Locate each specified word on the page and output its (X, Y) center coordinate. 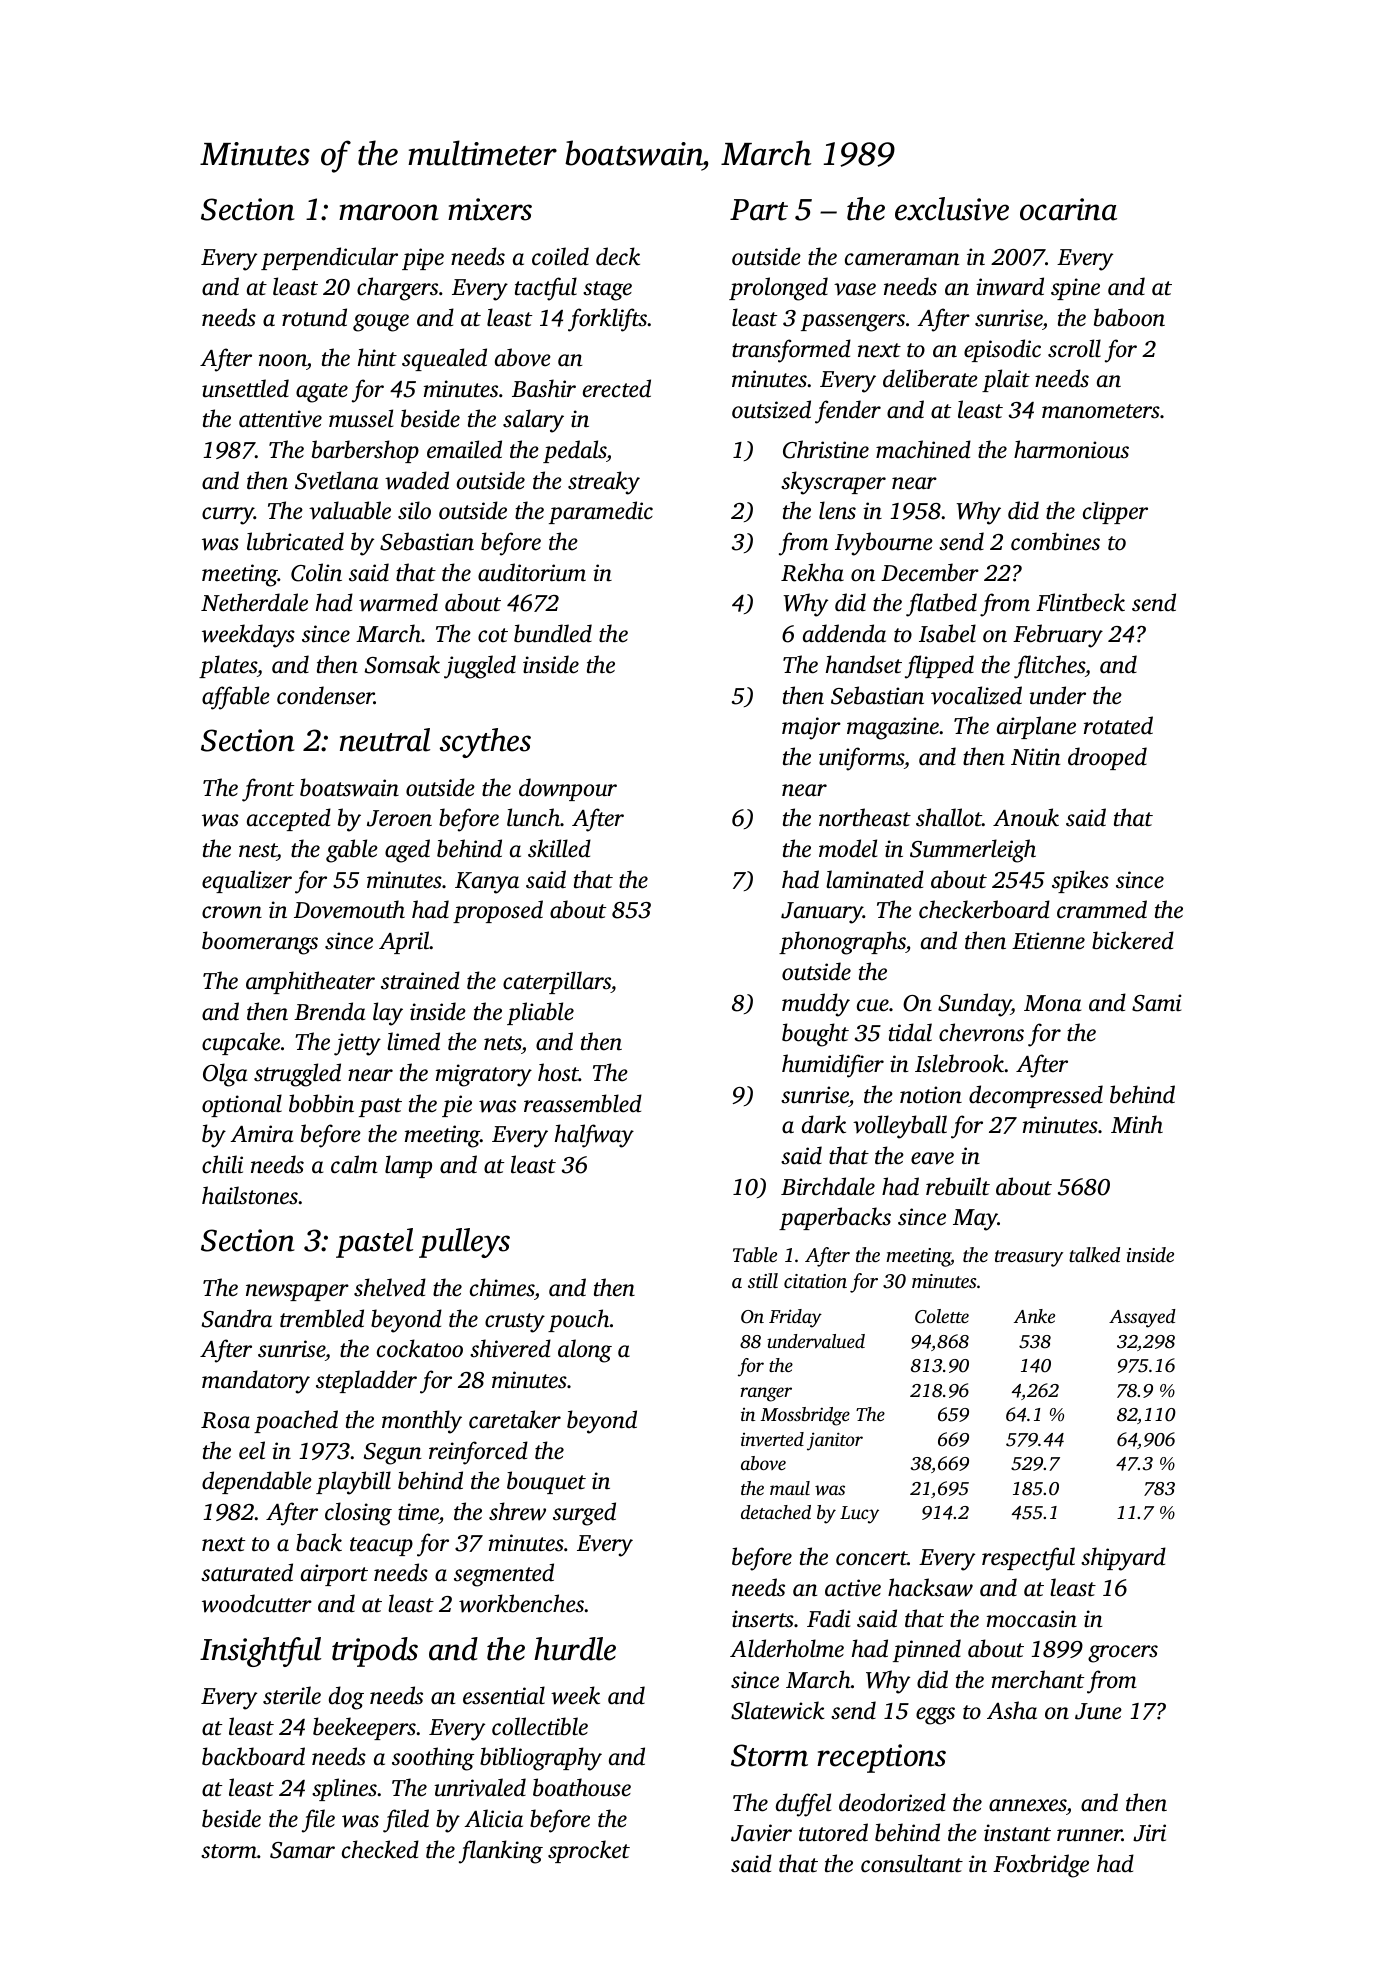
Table (755, 1254)
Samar (302, 1850)
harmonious (1071, 449)
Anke (1034, 1316)
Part (759, 210)
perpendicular (329, 258)
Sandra (237, 1318)
